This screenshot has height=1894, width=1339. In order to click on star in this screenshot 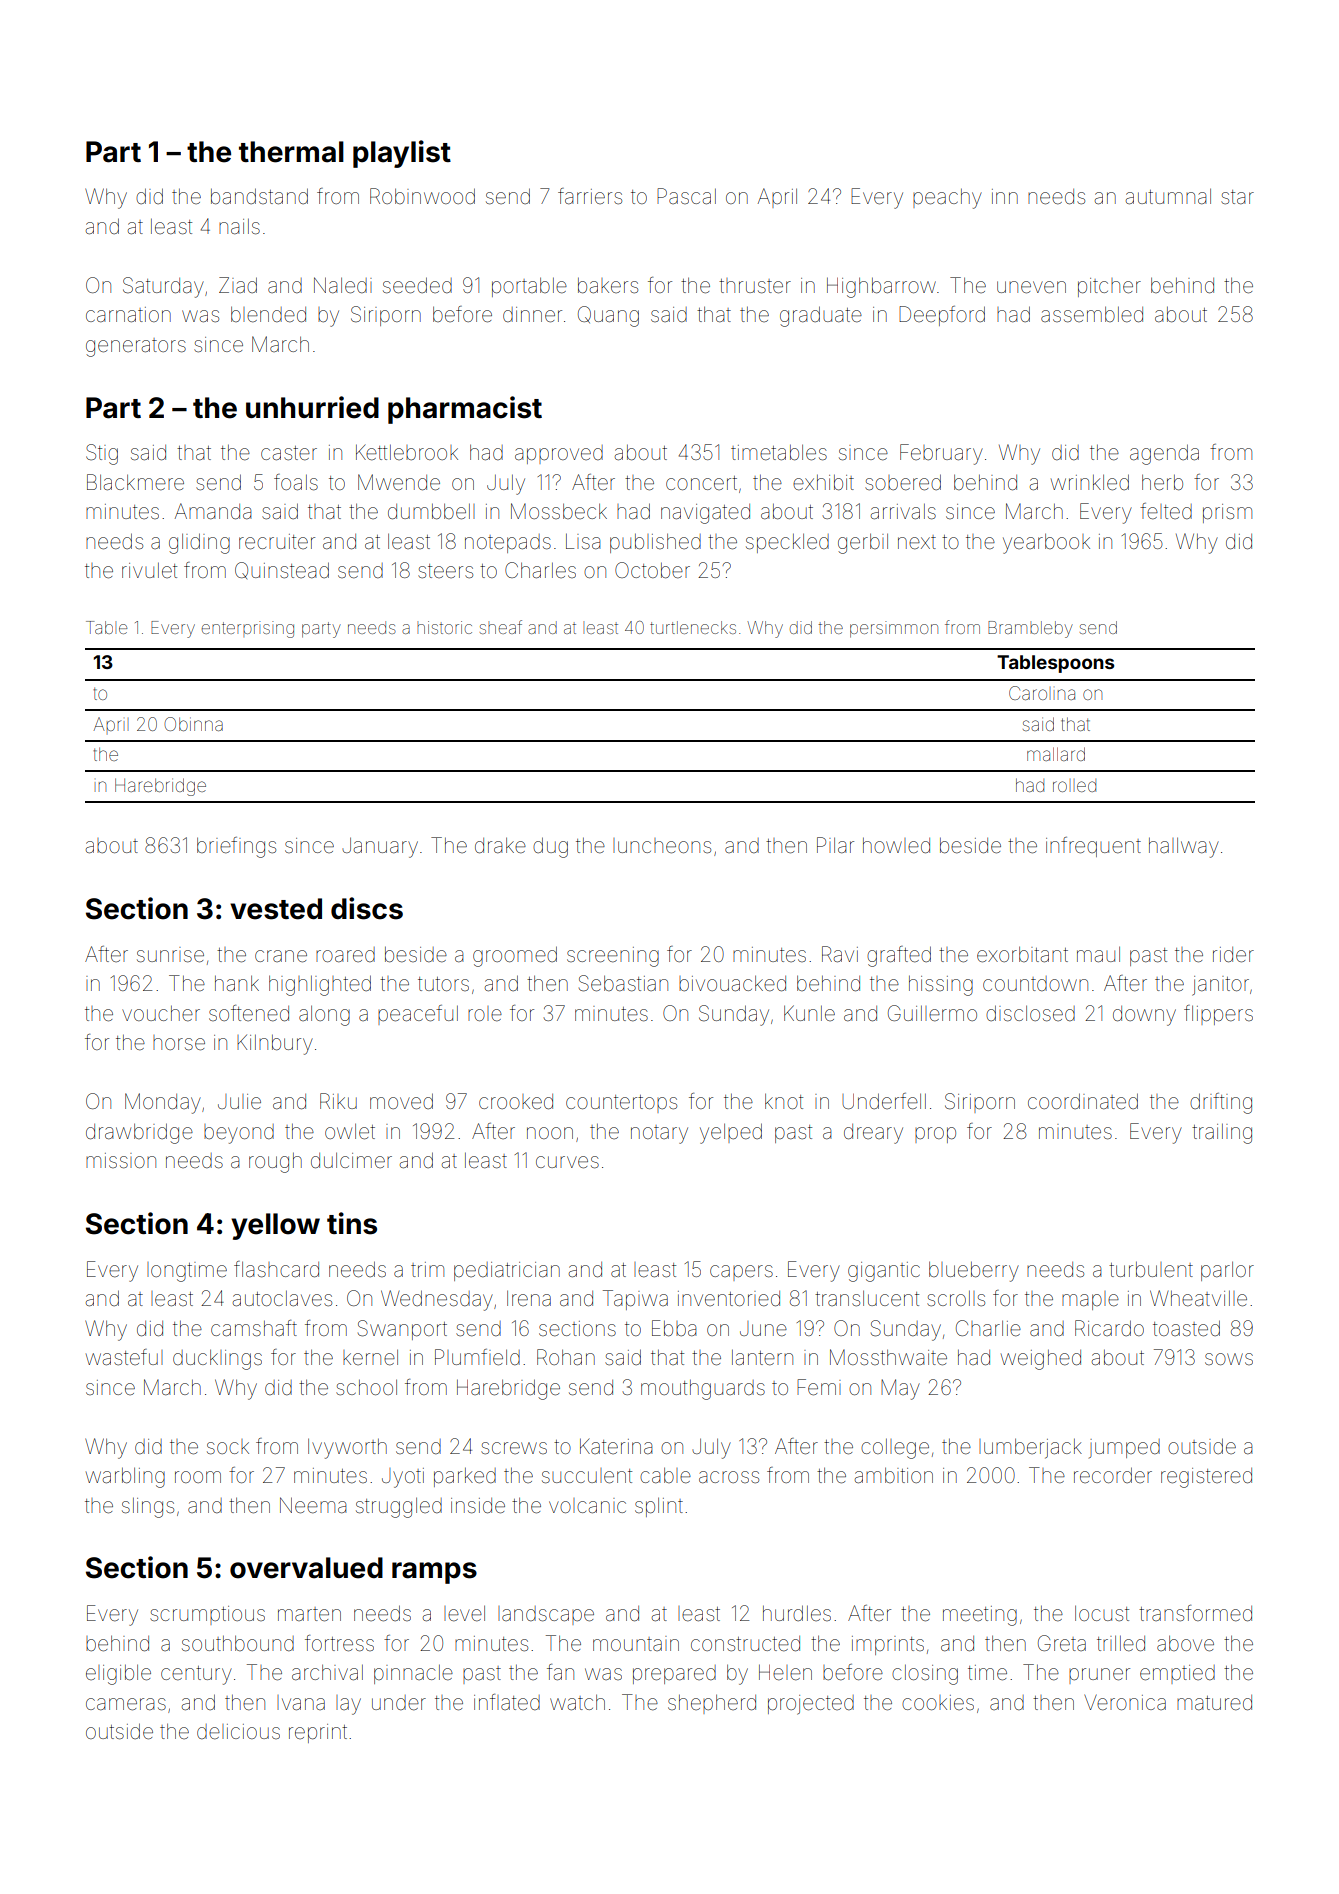, I will do `click(1237, 197)`.
